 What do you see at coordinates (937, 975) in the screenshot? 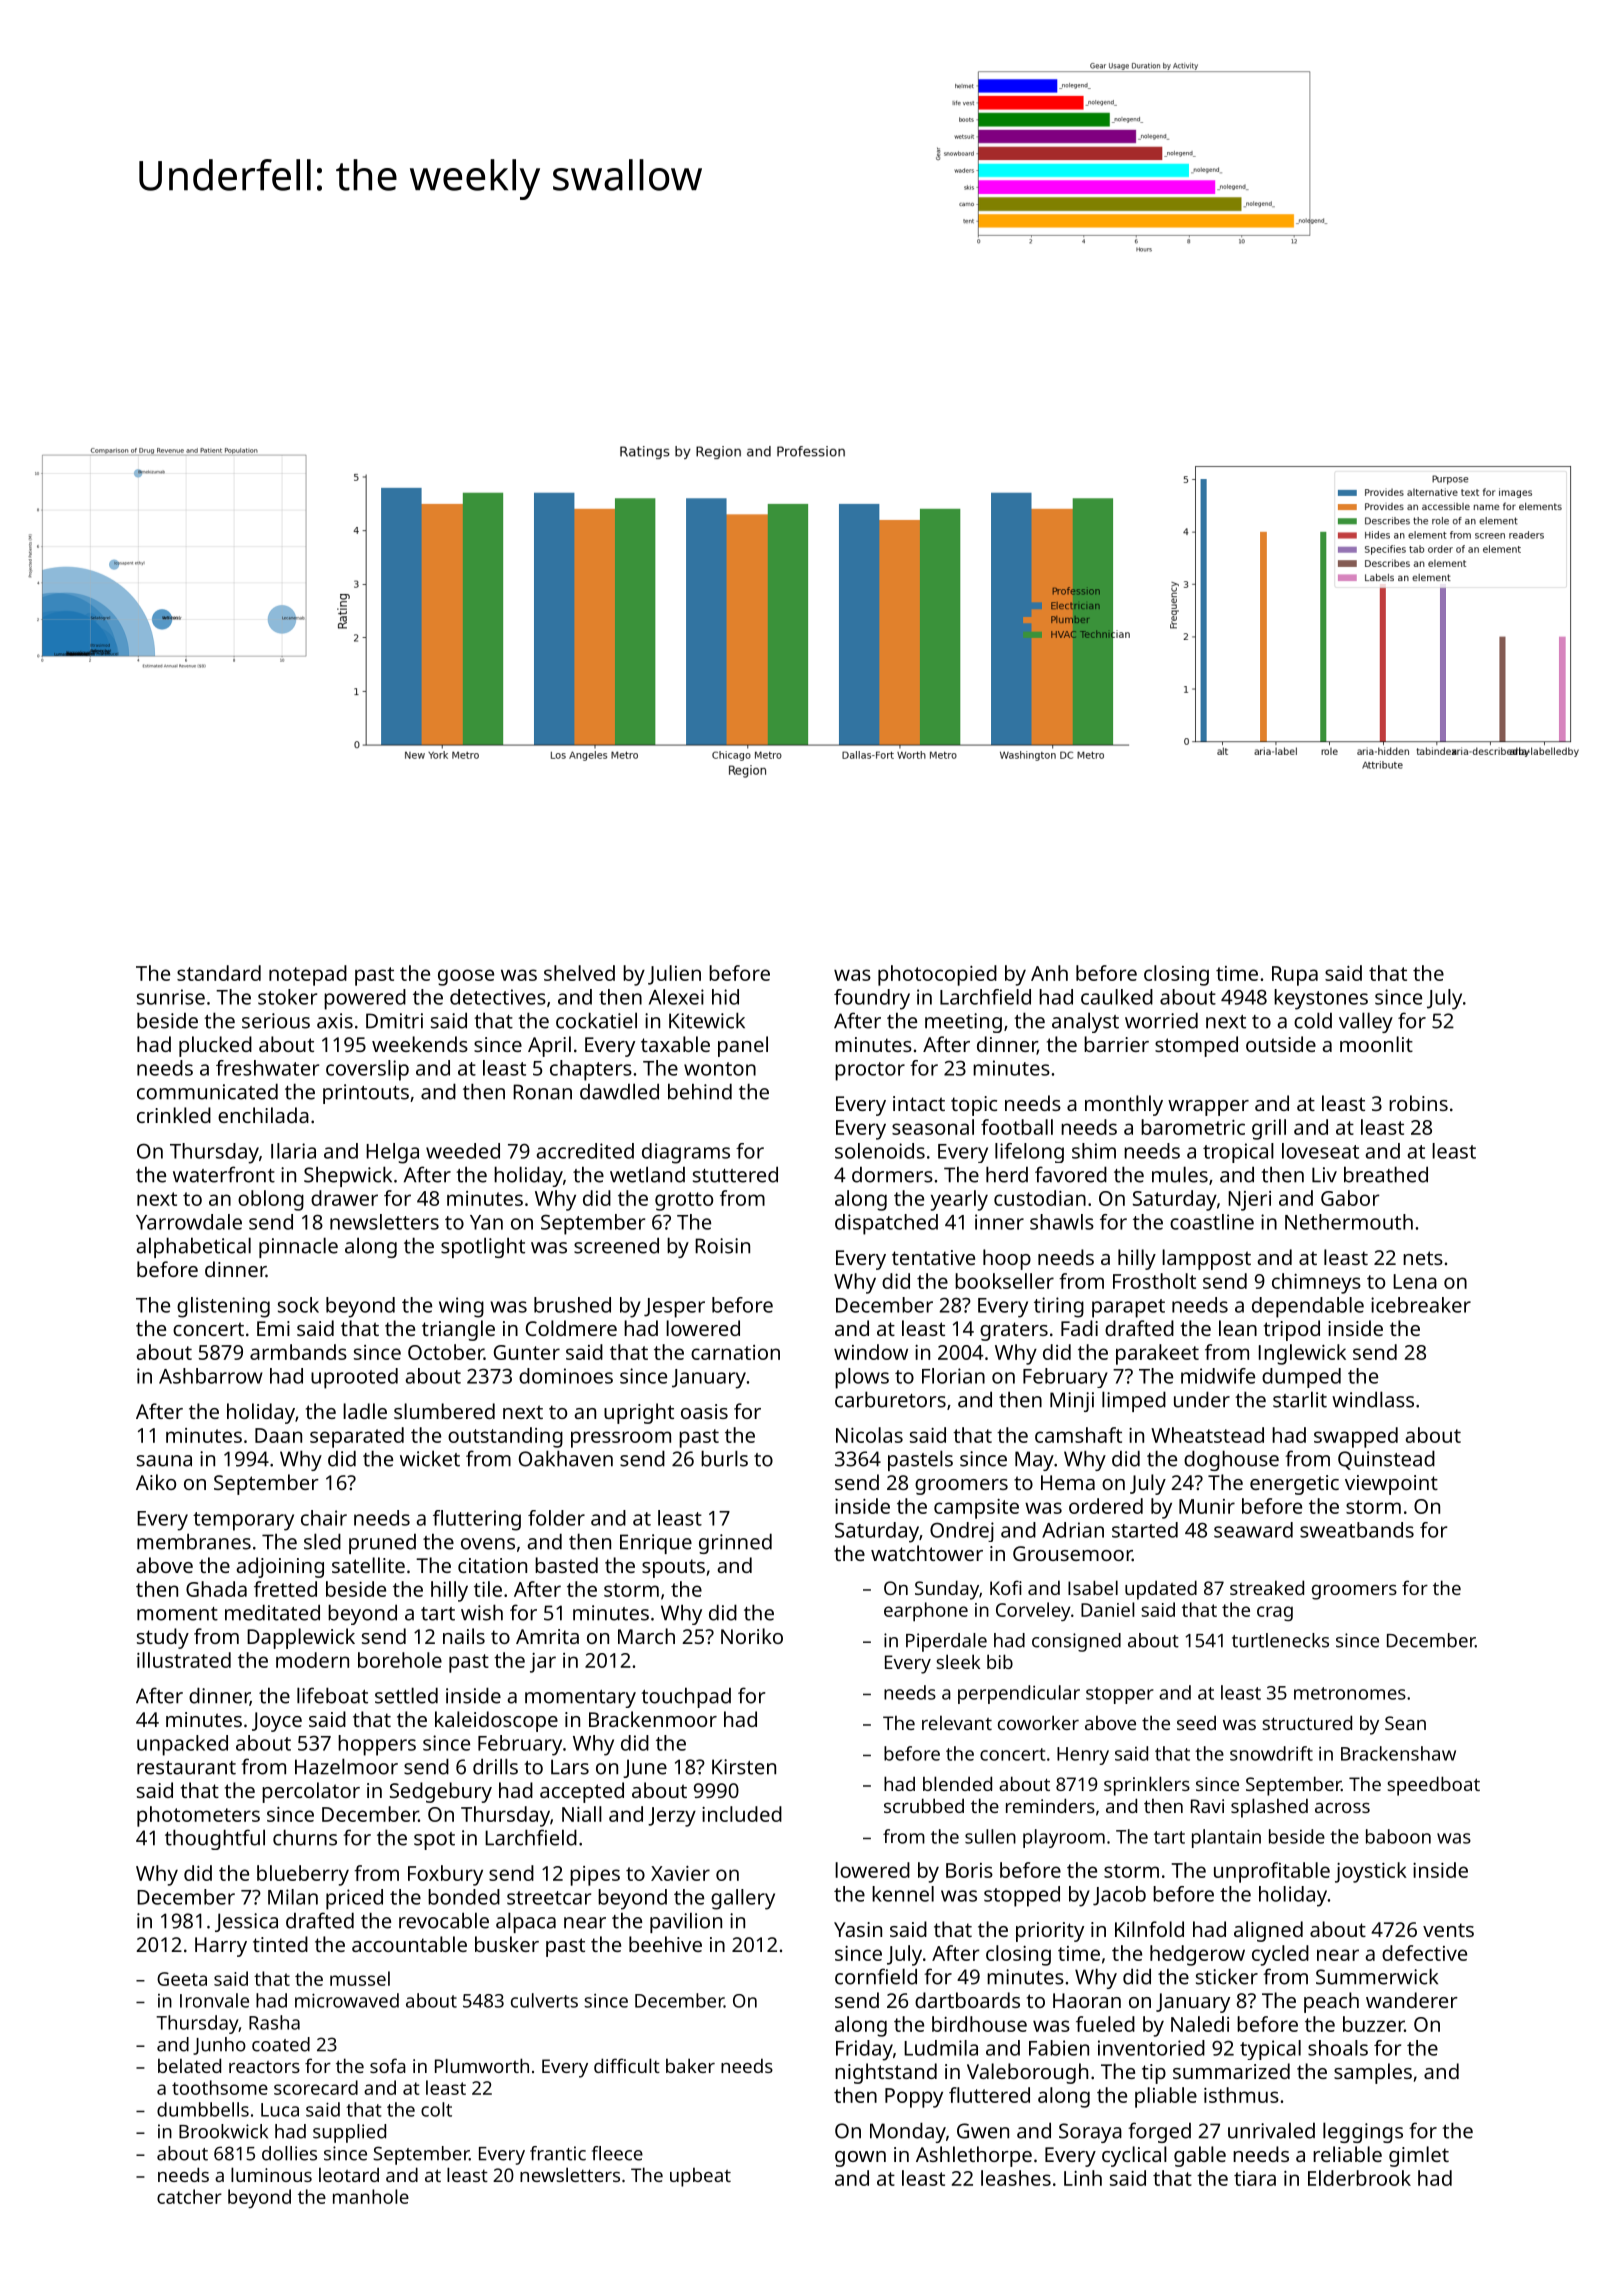
I see `photocopied` at bounding box center [937, 975].
